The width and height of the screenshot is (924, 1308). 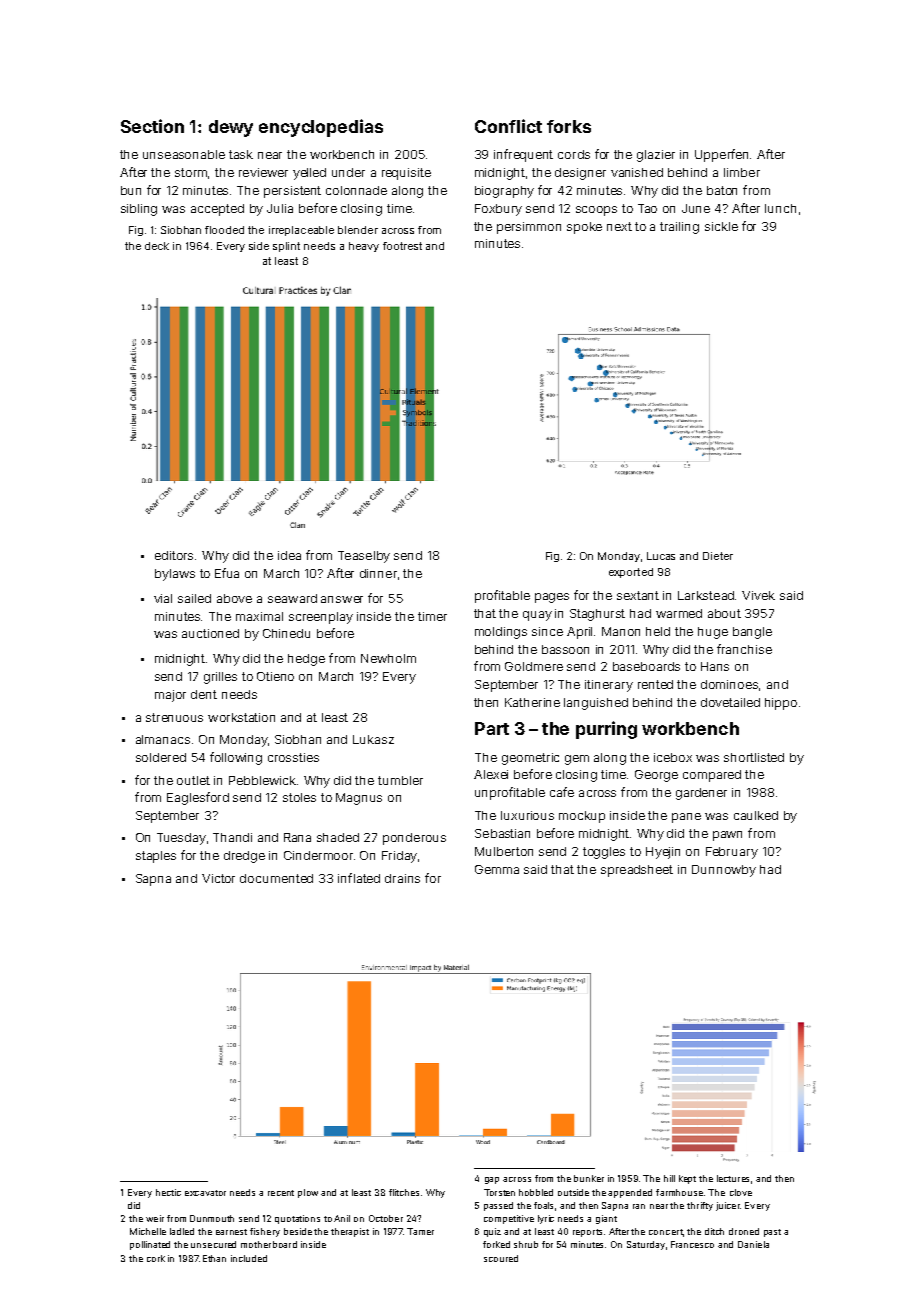 I want to click on plow, so click(x=308, y=1193).
